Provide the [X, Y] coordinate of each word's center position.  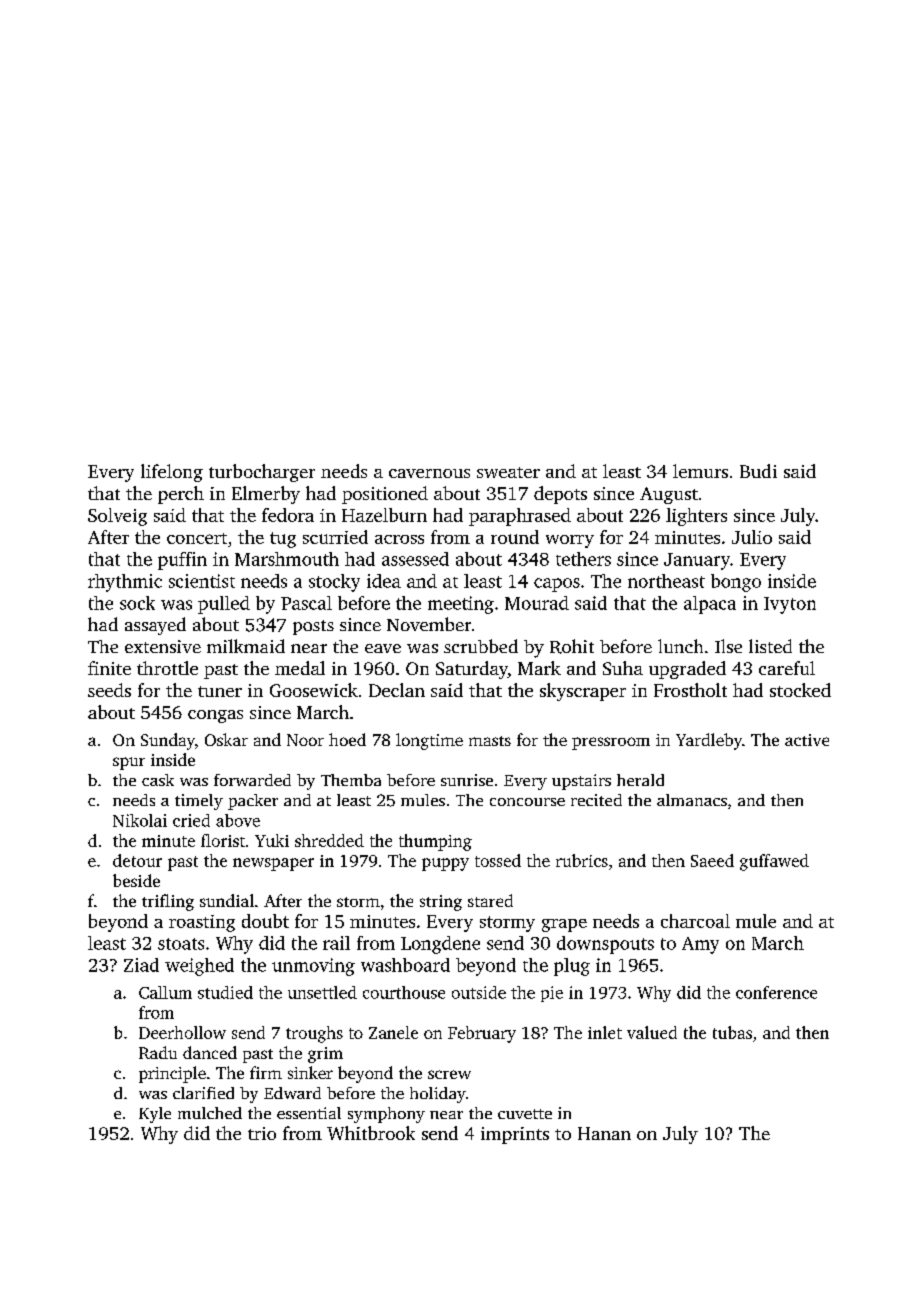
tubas [732, 1032]
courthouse [404, 992]
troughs [314, 1034]
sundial [227, 900]
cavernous [429, 473]
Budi [758, 471]
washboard [405, 965]
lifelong [172, 473]
